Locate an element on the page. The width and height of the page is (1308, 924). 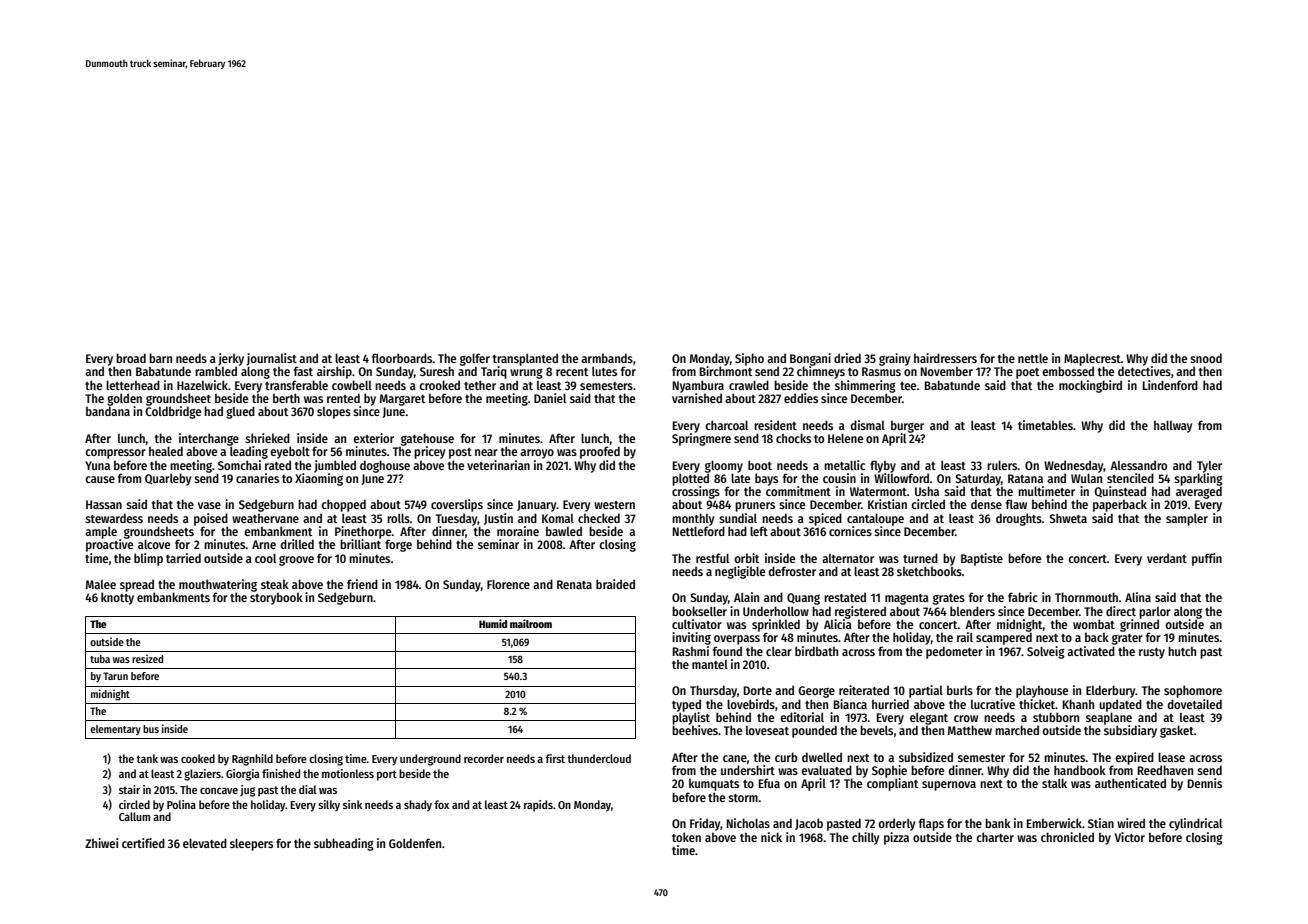
berth is located at coordinates (286, 398).
